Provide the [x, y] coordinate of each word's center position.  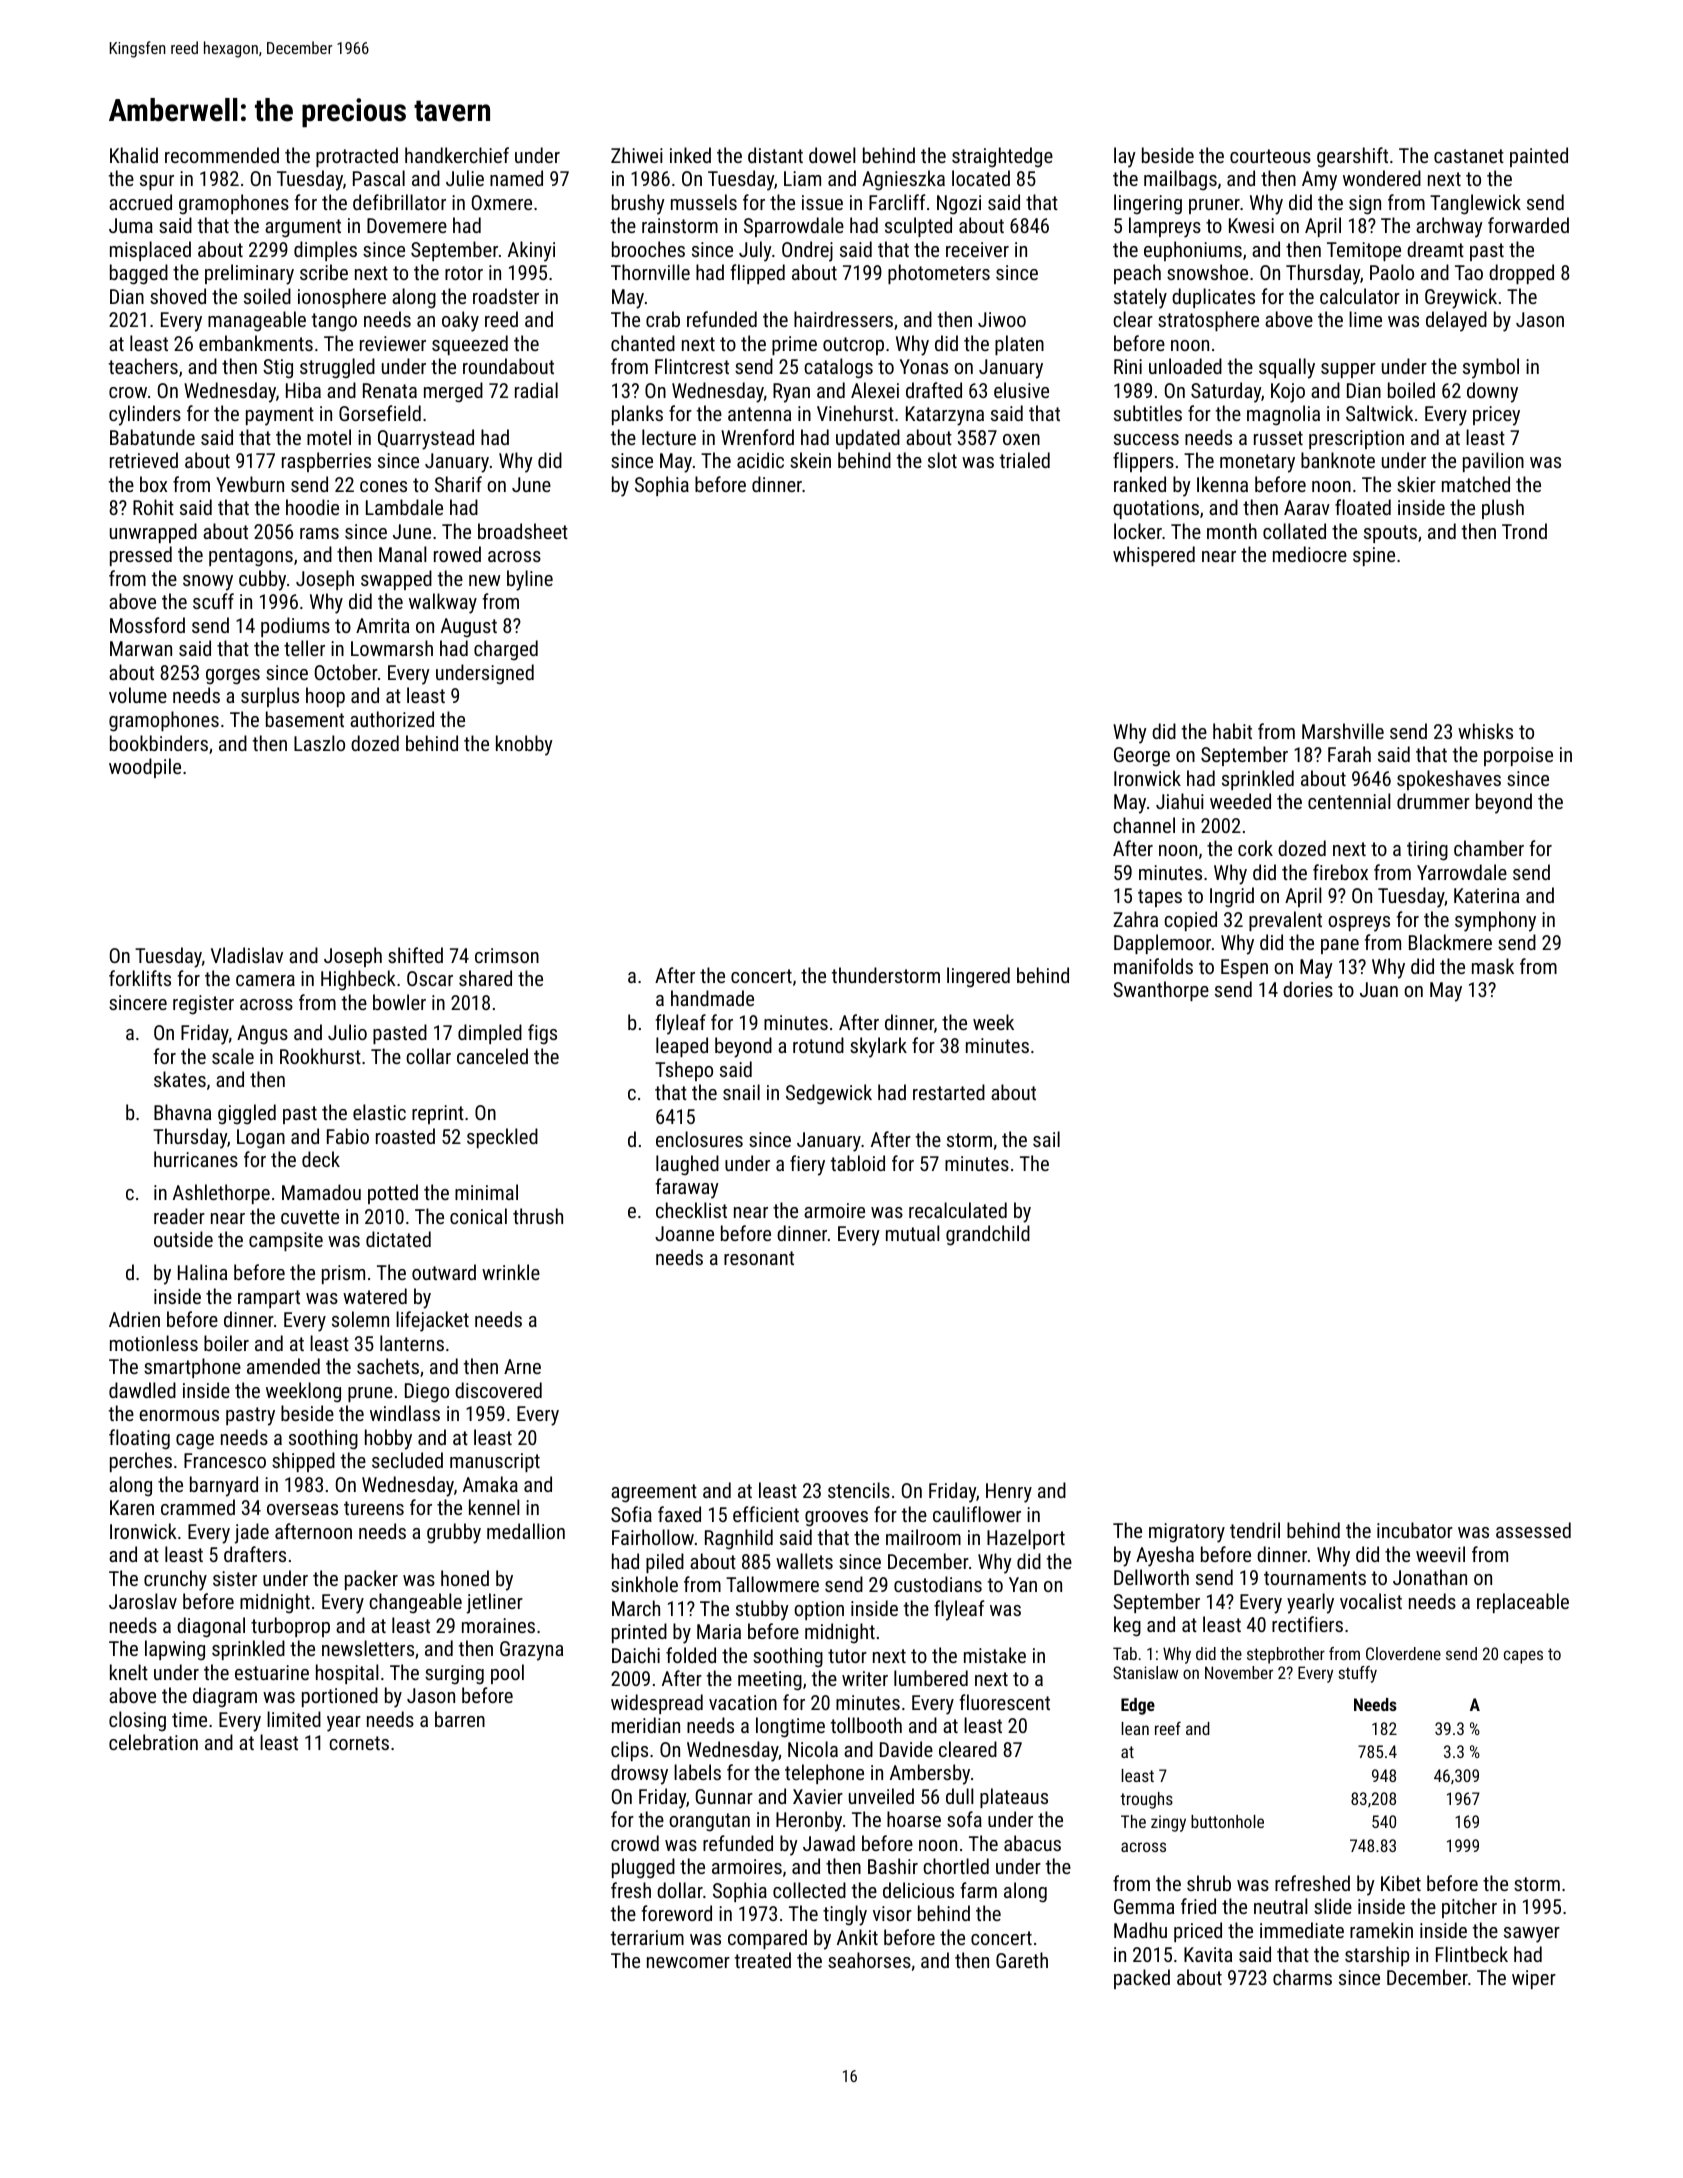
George [1142, 757]
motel [329, 437]
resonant [759, 1258]
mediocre [1310, 554]
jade [252, 1533]
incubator [1415, 1530]
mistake [995, 1655]
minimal [486, 1192]
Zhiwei [637, 155]
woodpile [145, 768]
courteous [1270, 156]
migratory [1187, 1533]
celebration [153, 1742]
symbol [1491, 368]
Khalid [134, 155]
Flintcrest [692, 366]
